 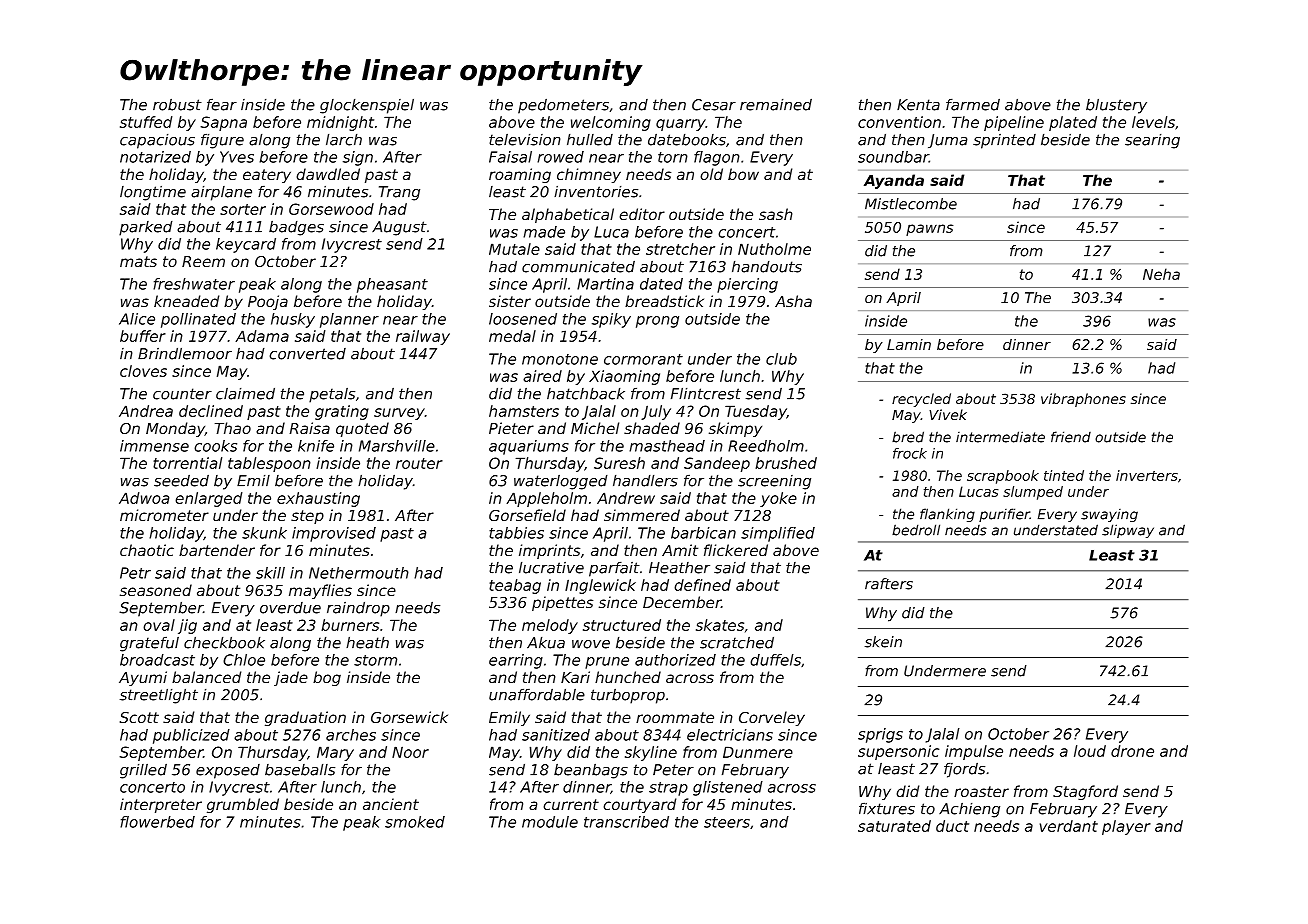 I want to click on searing, so click(x=1152, y=141).
